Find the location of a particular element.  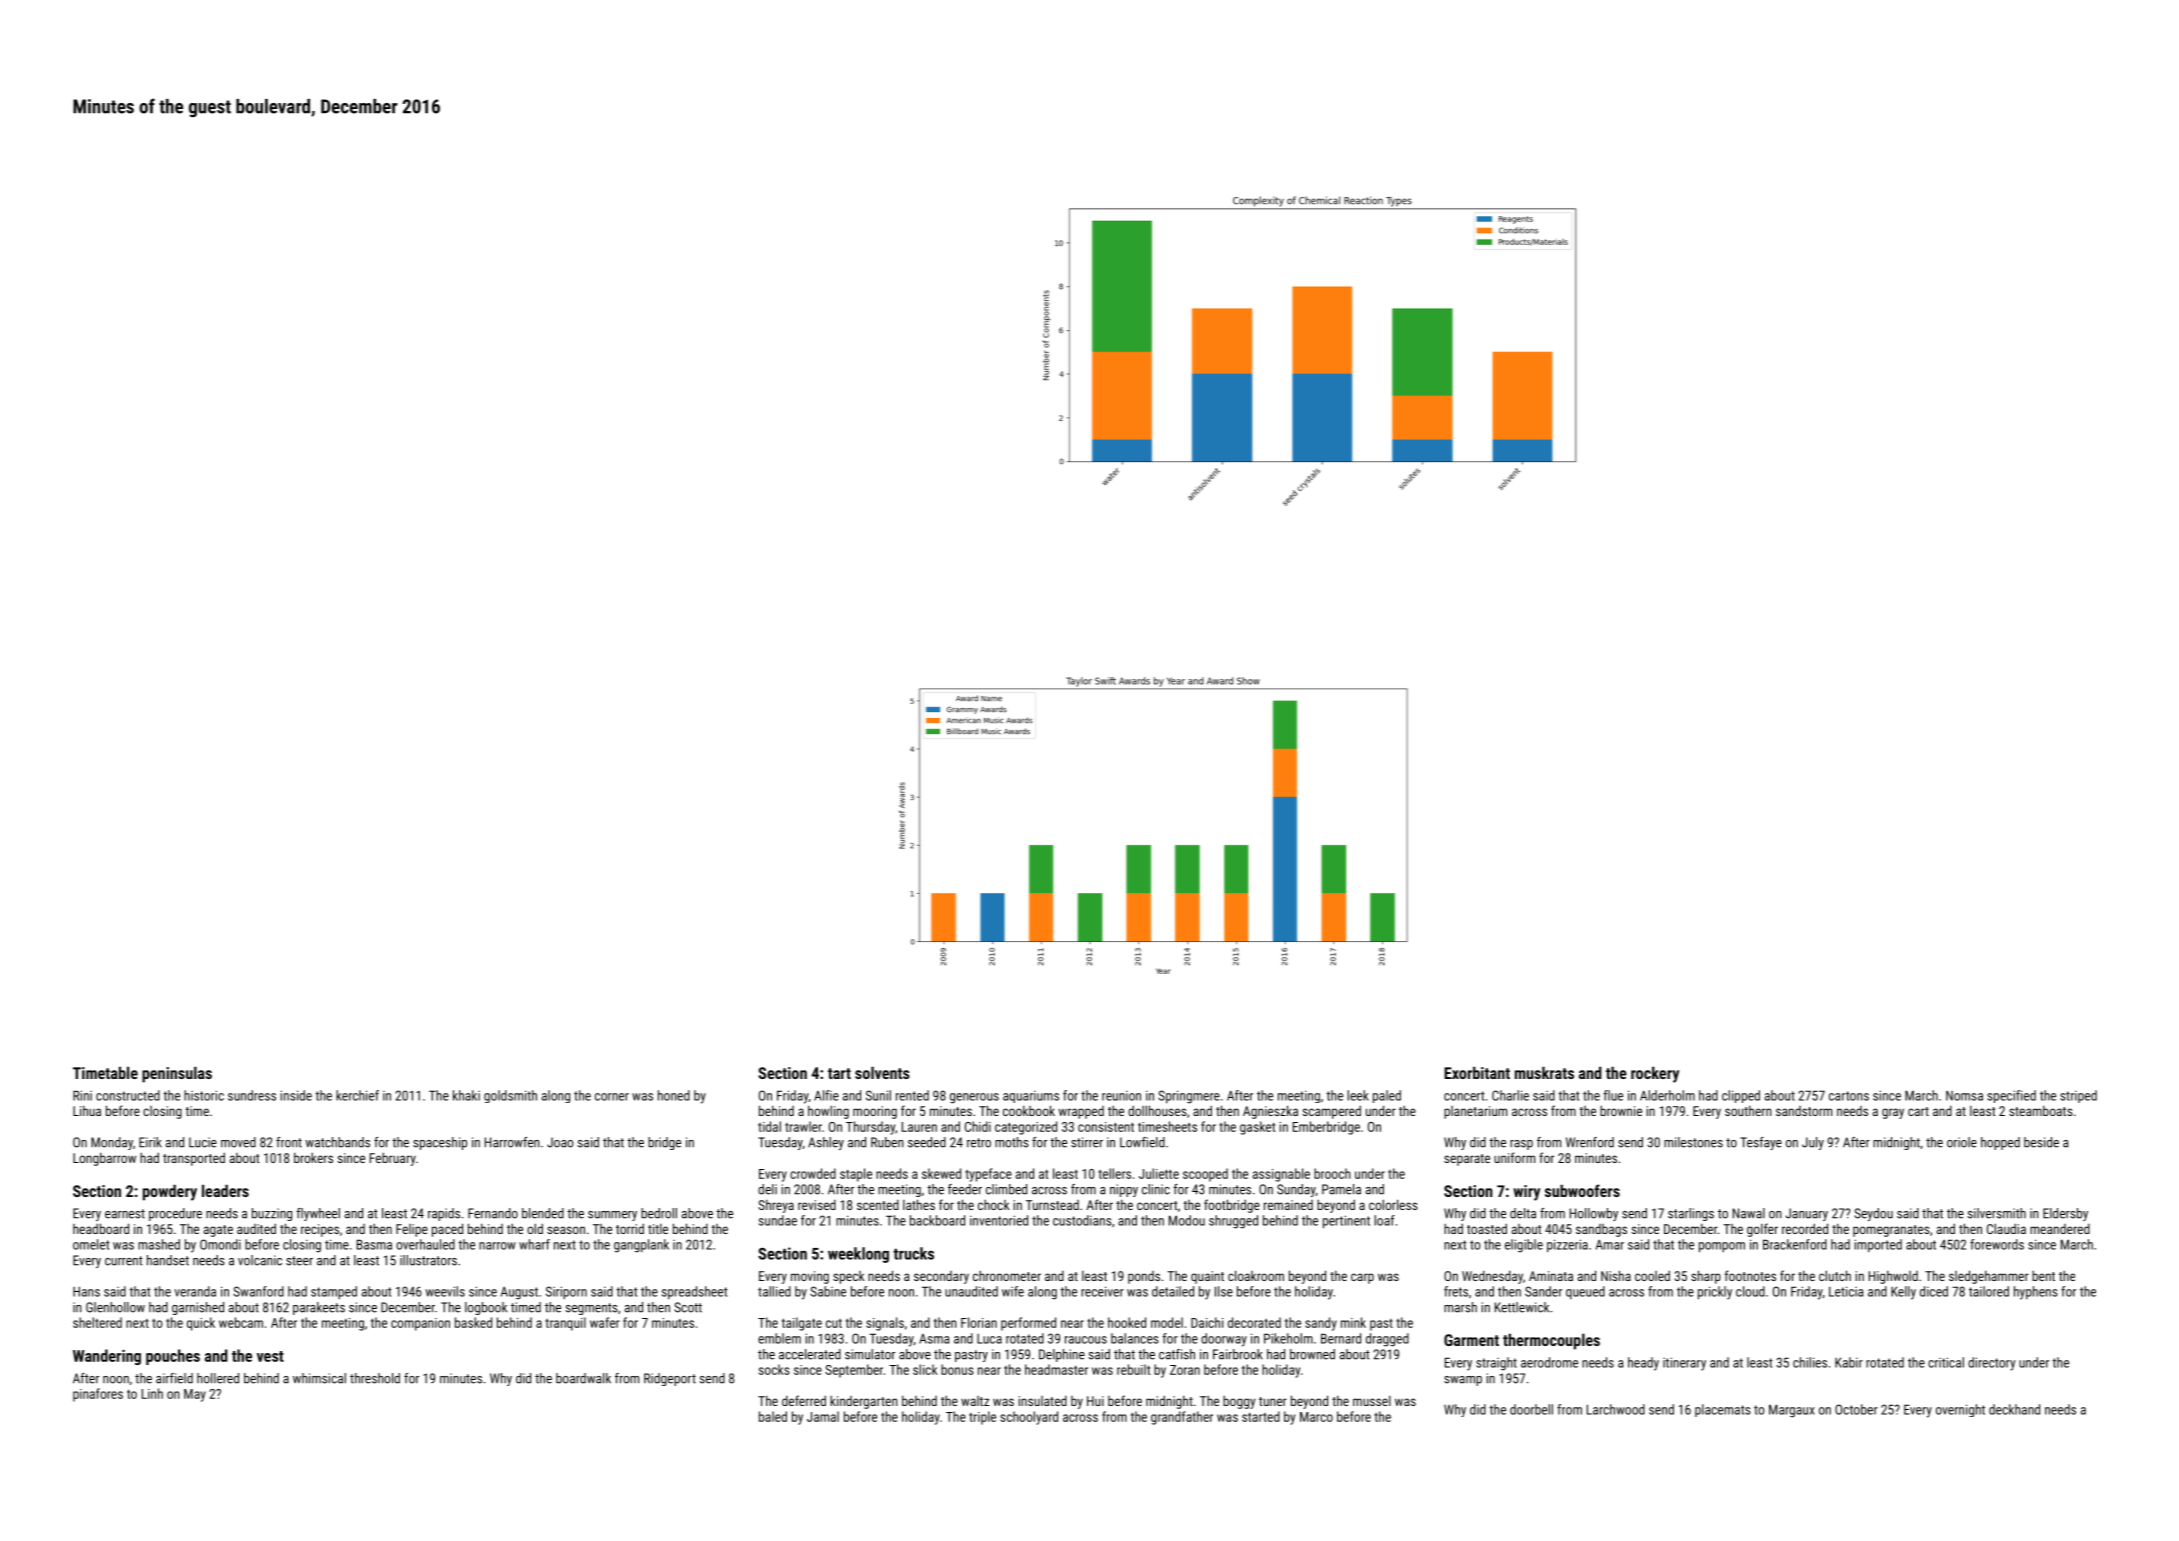

corner is located at coordinates (612, 1097).
